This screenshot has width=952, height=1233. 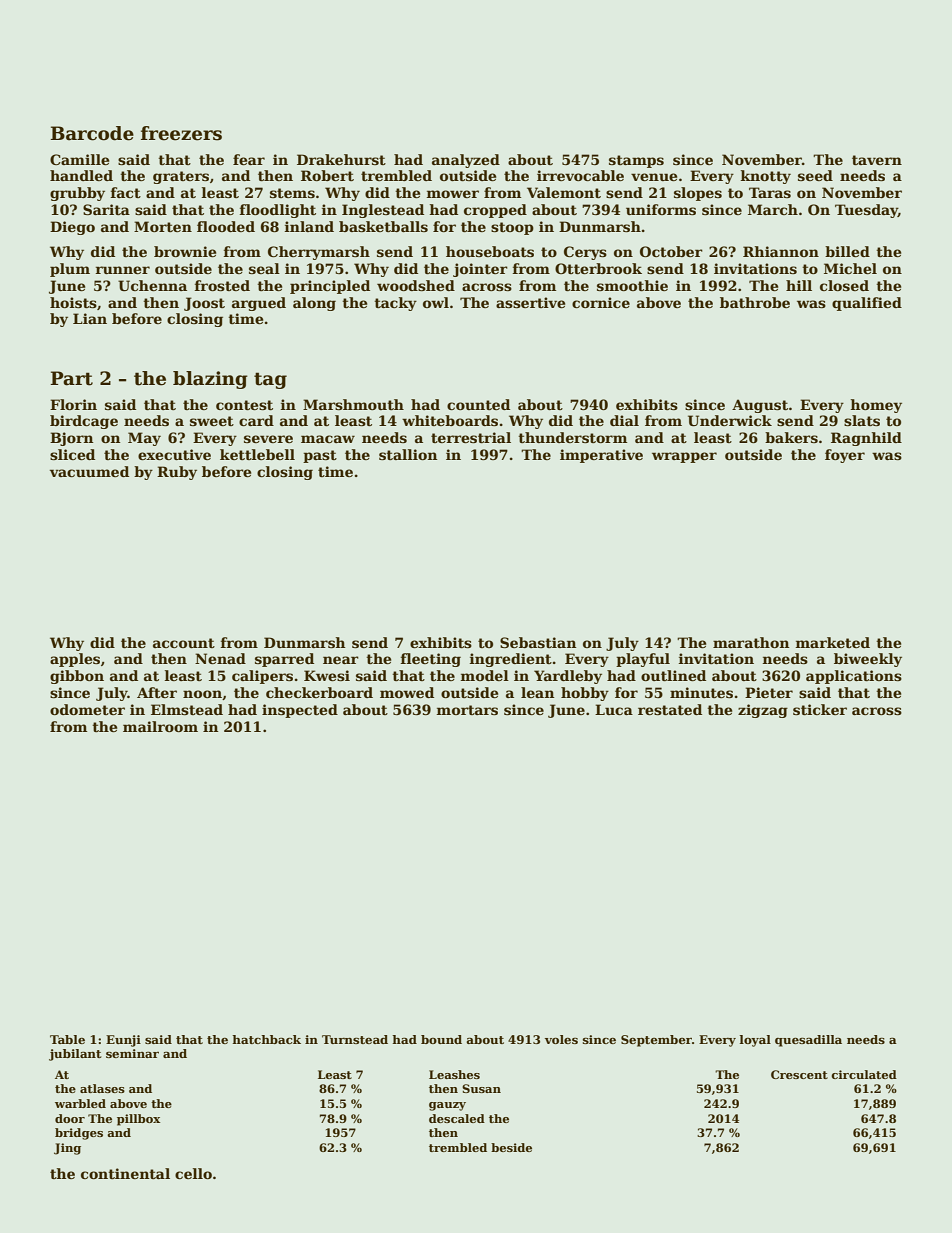 I want to click on loyal, so click(x=755, y=1041).
